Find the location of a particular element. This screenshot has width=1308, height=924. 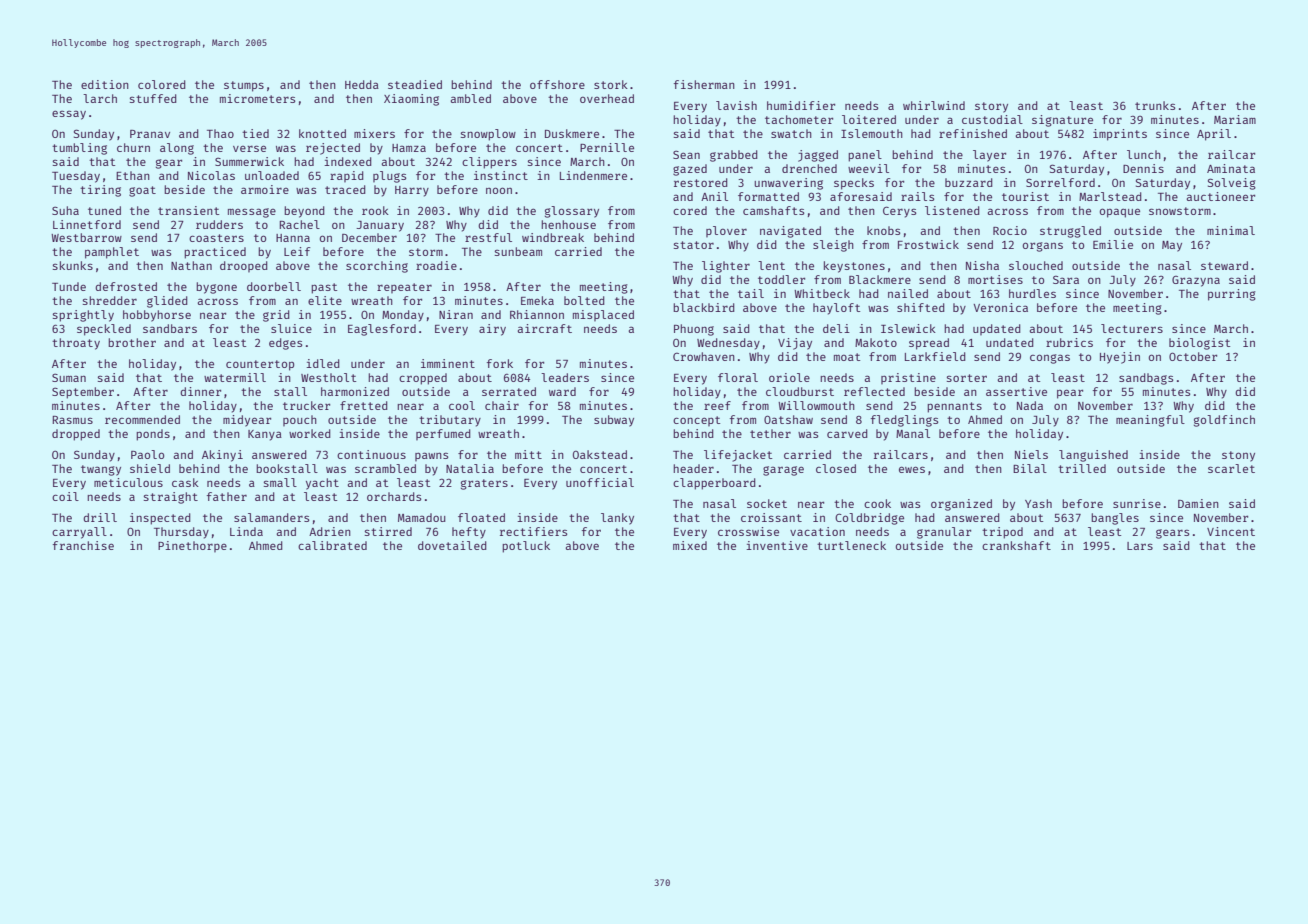

grabbed is located at coordinates (734, 156).
